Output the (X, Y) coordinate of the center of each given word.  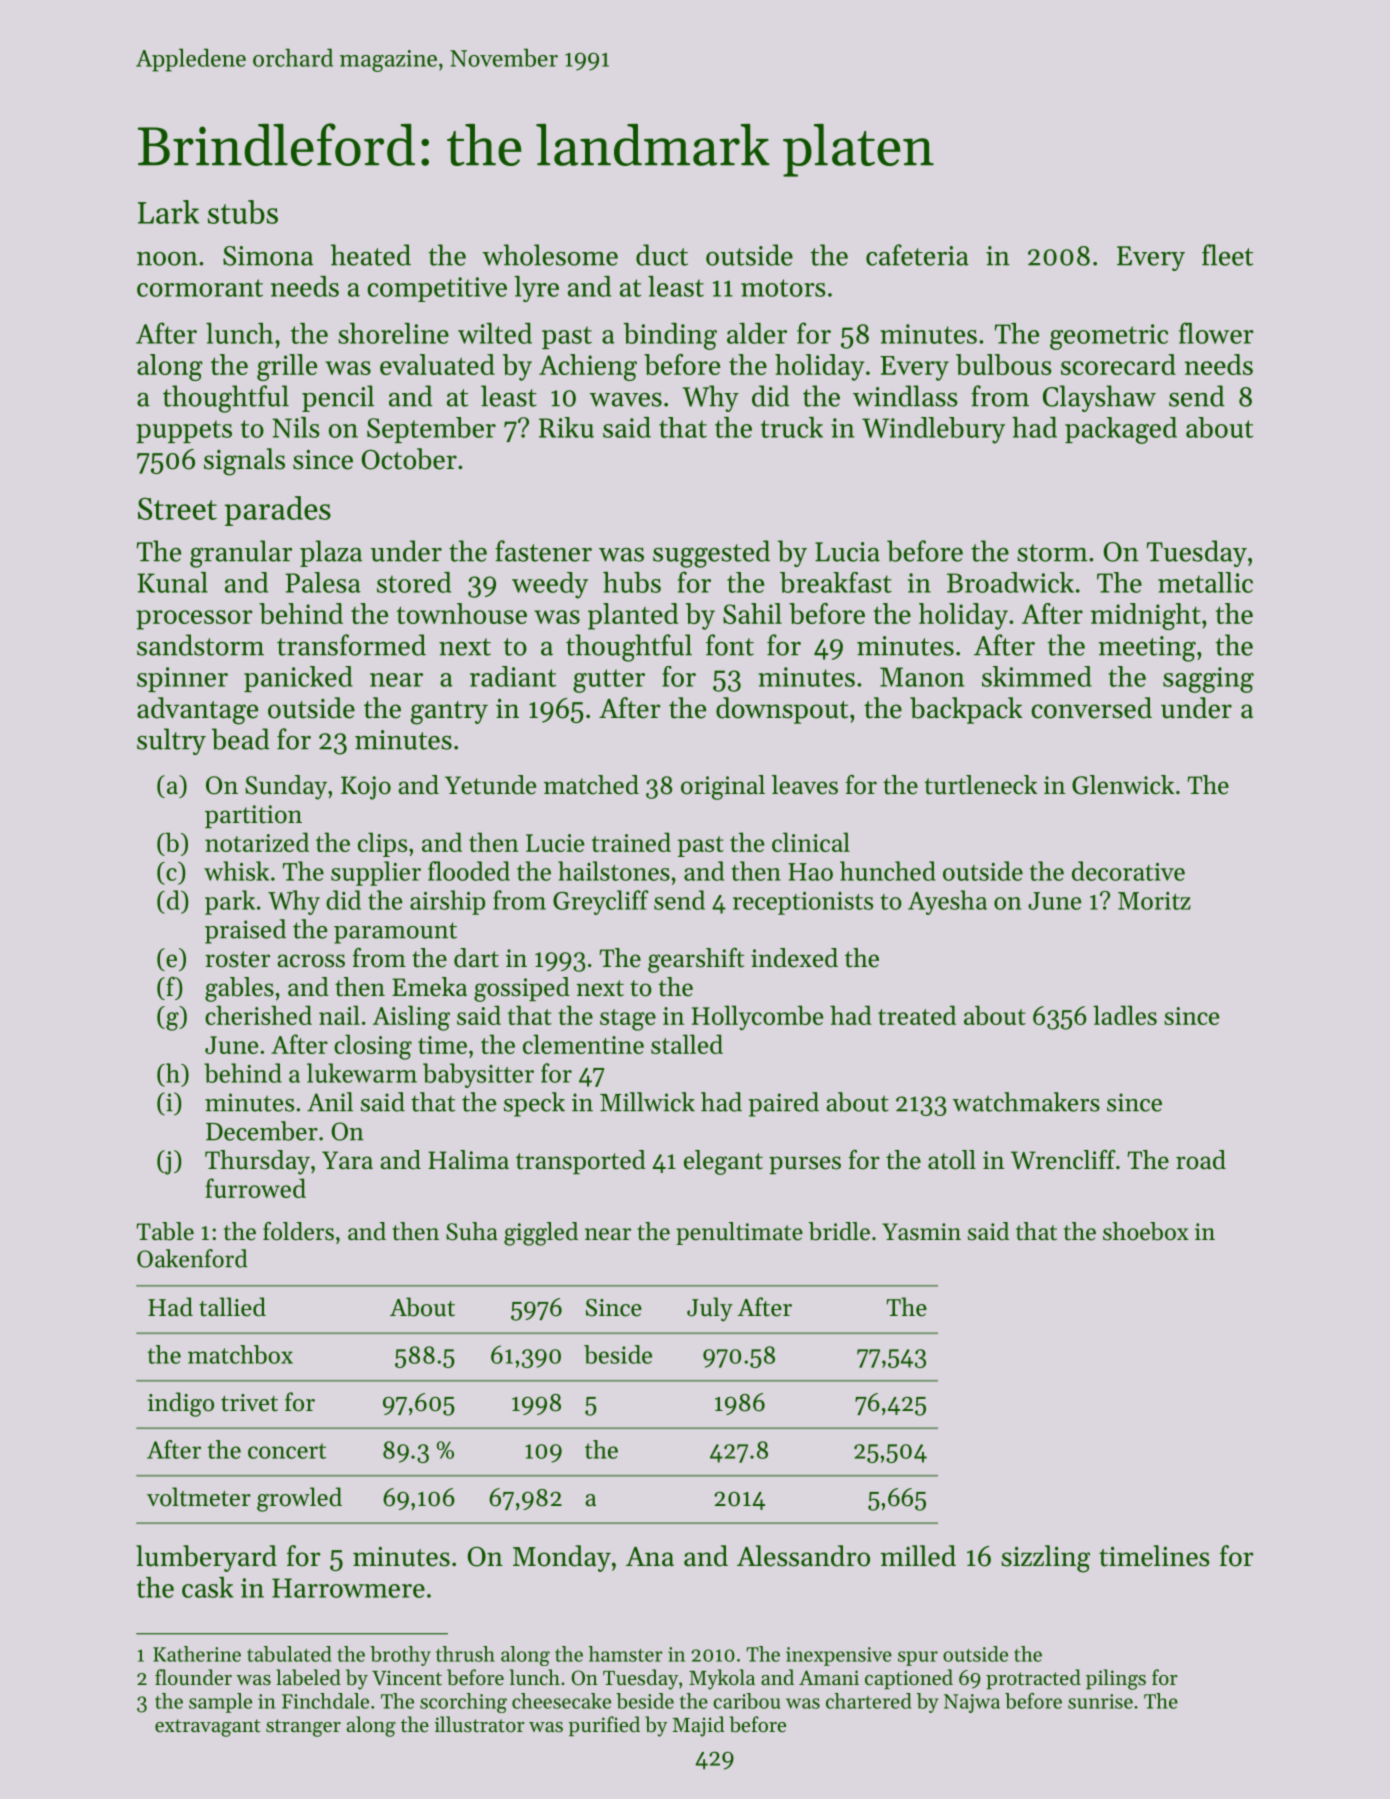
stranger (303, 1728)
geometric (1109, 337)
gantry (449, 713)
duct (662, 255)
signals (244, 462)
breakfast (836, 582)
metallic (1205, 582)
